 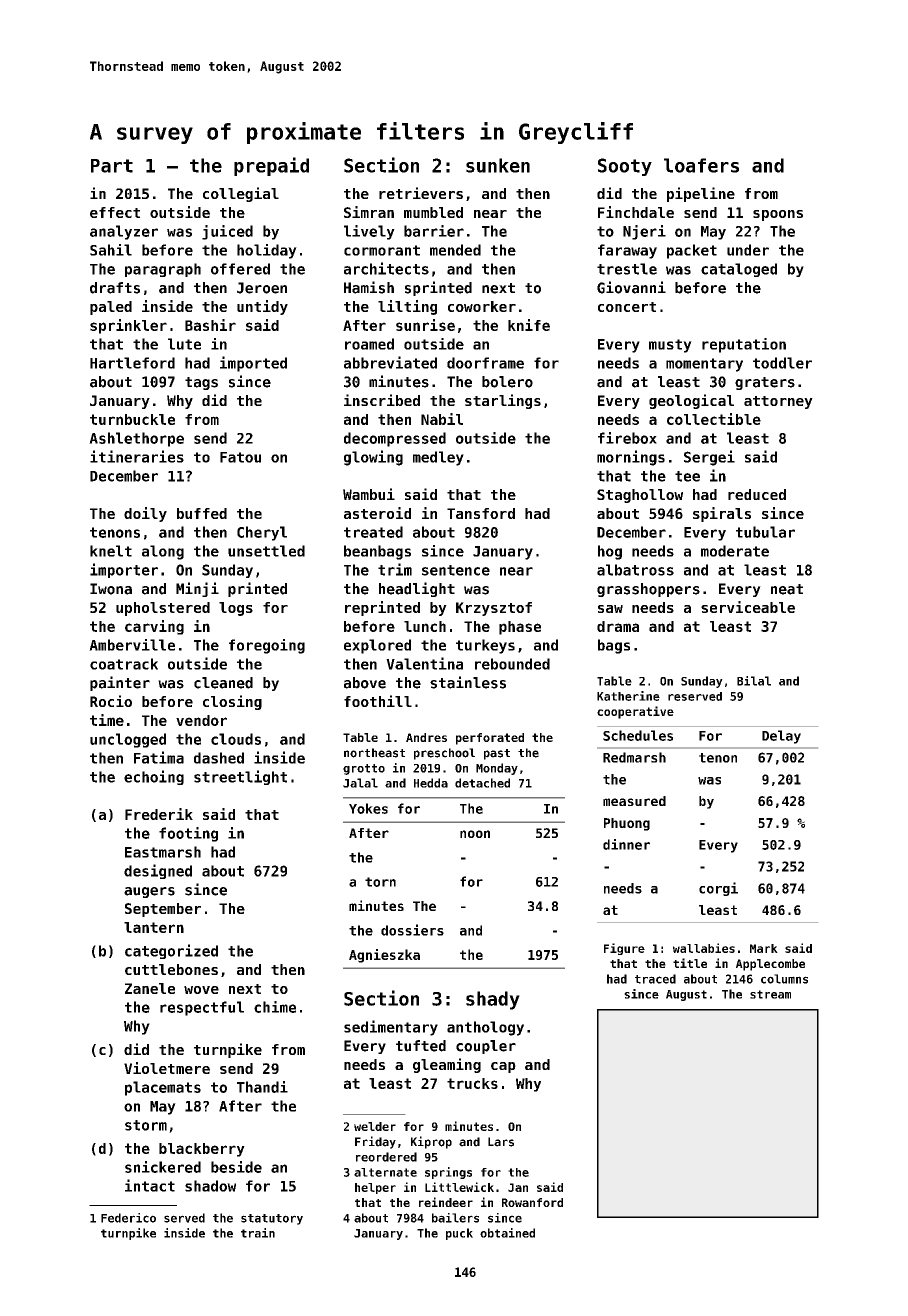 I want to click on train, so click(x=258, y=1233).
